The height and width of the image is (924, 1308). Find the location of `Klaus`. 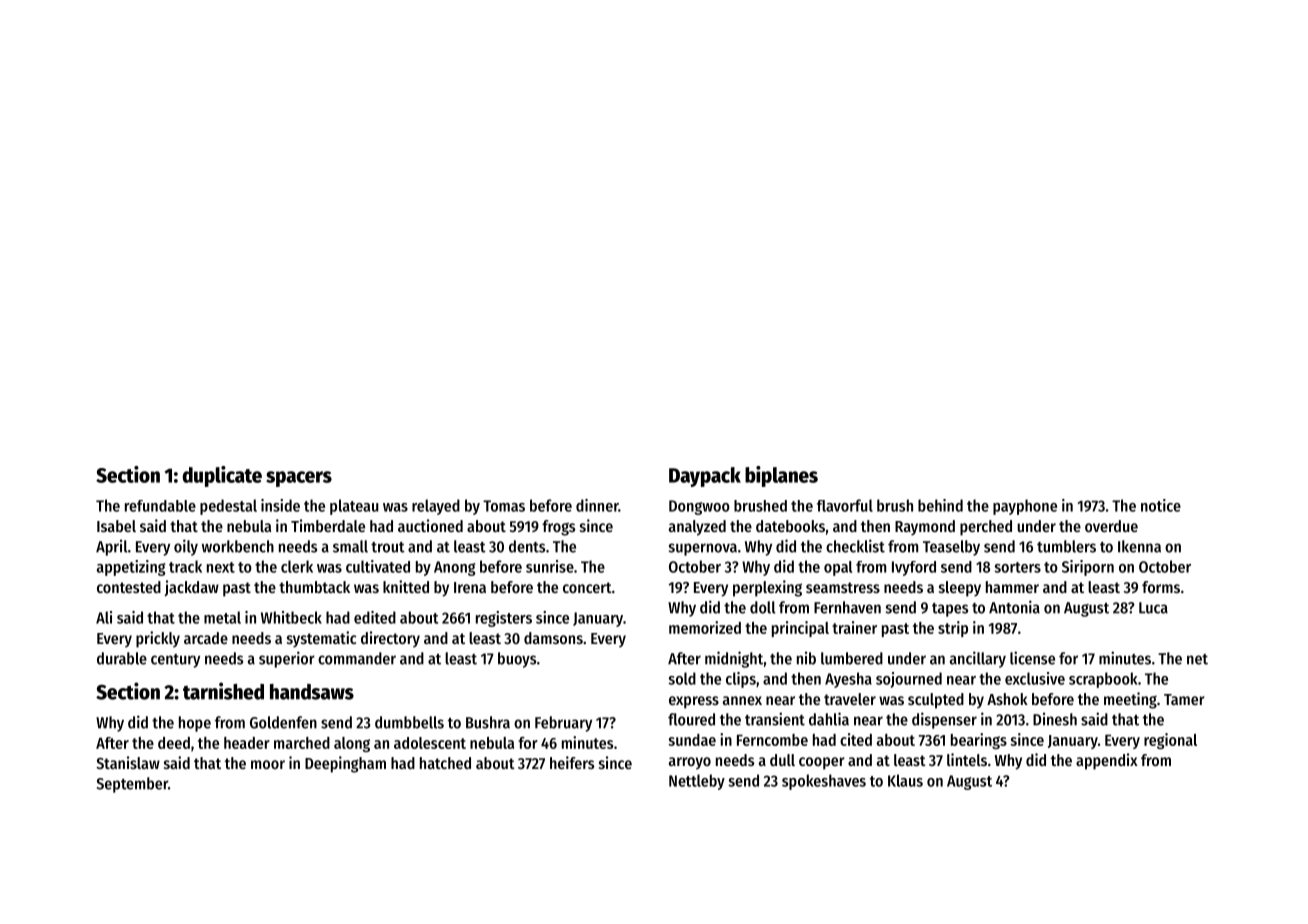

Klaus is located at coordinates (905, 780).
